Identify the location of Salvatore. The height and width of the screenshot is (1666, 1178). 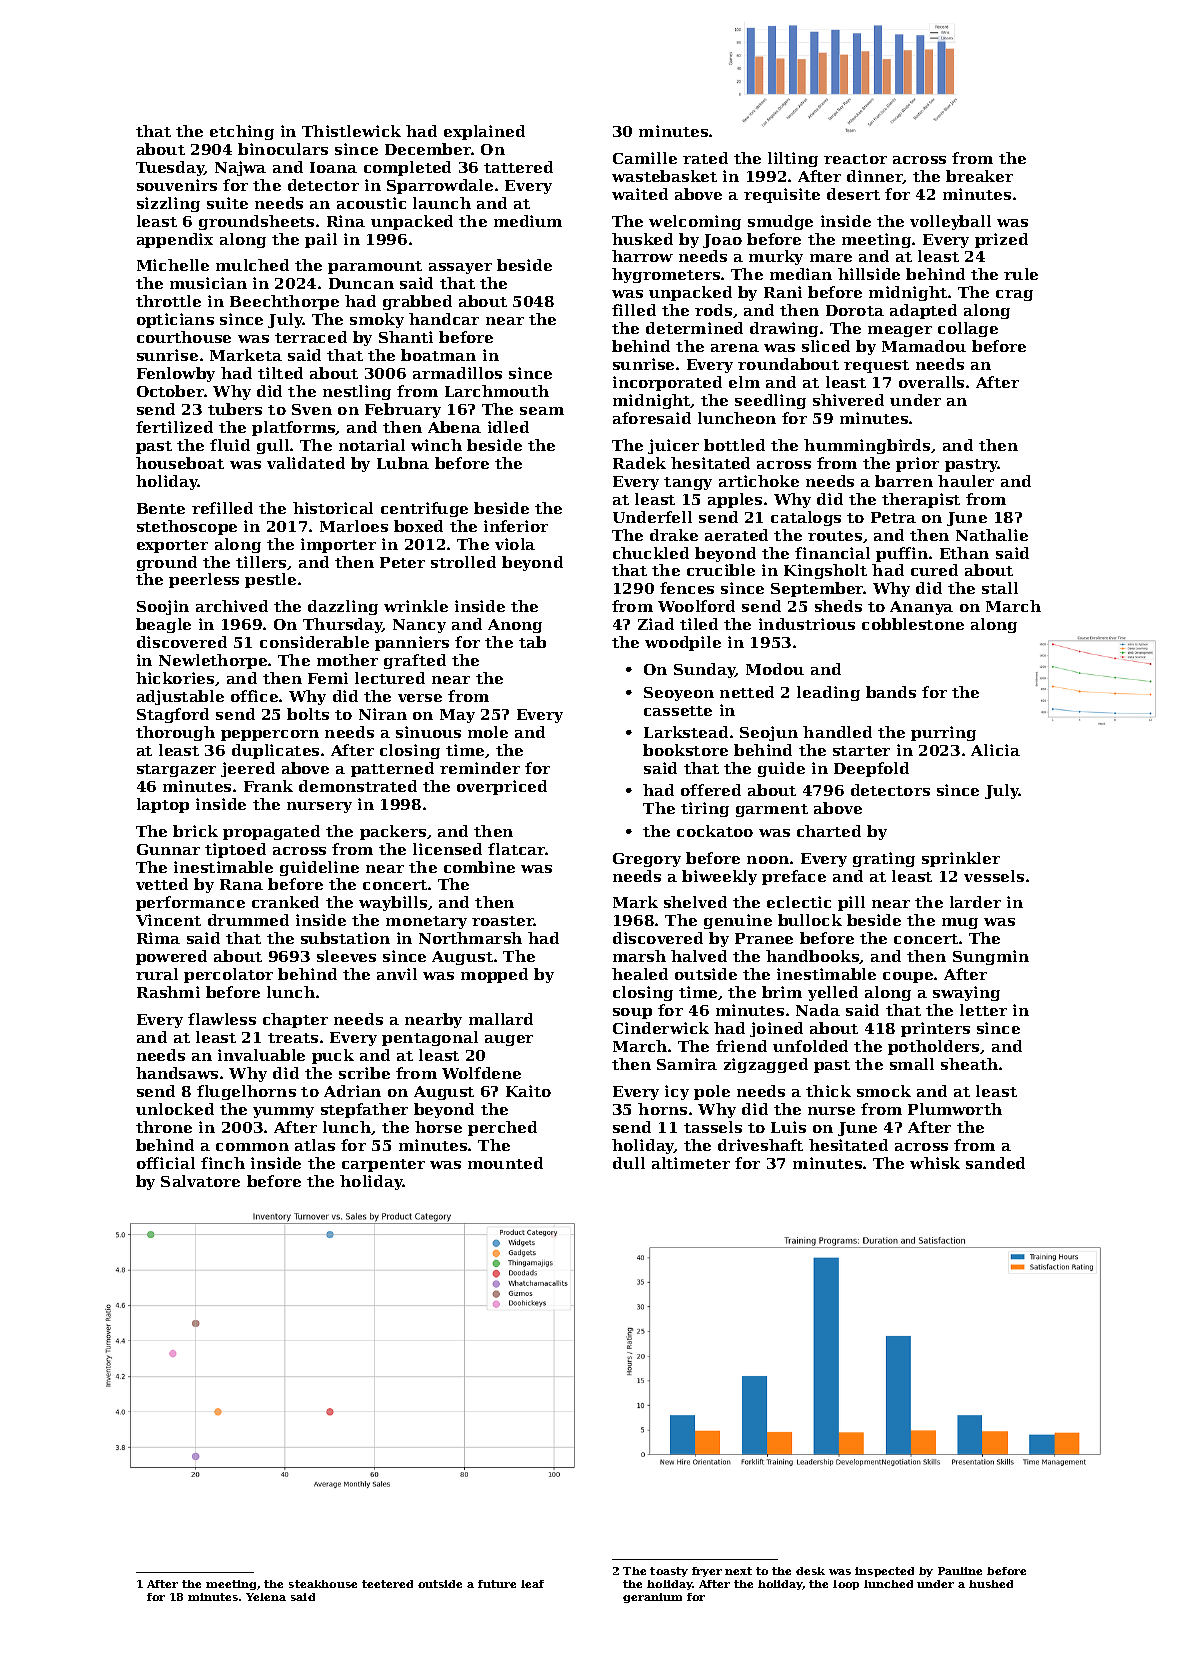
(200, 1181).
